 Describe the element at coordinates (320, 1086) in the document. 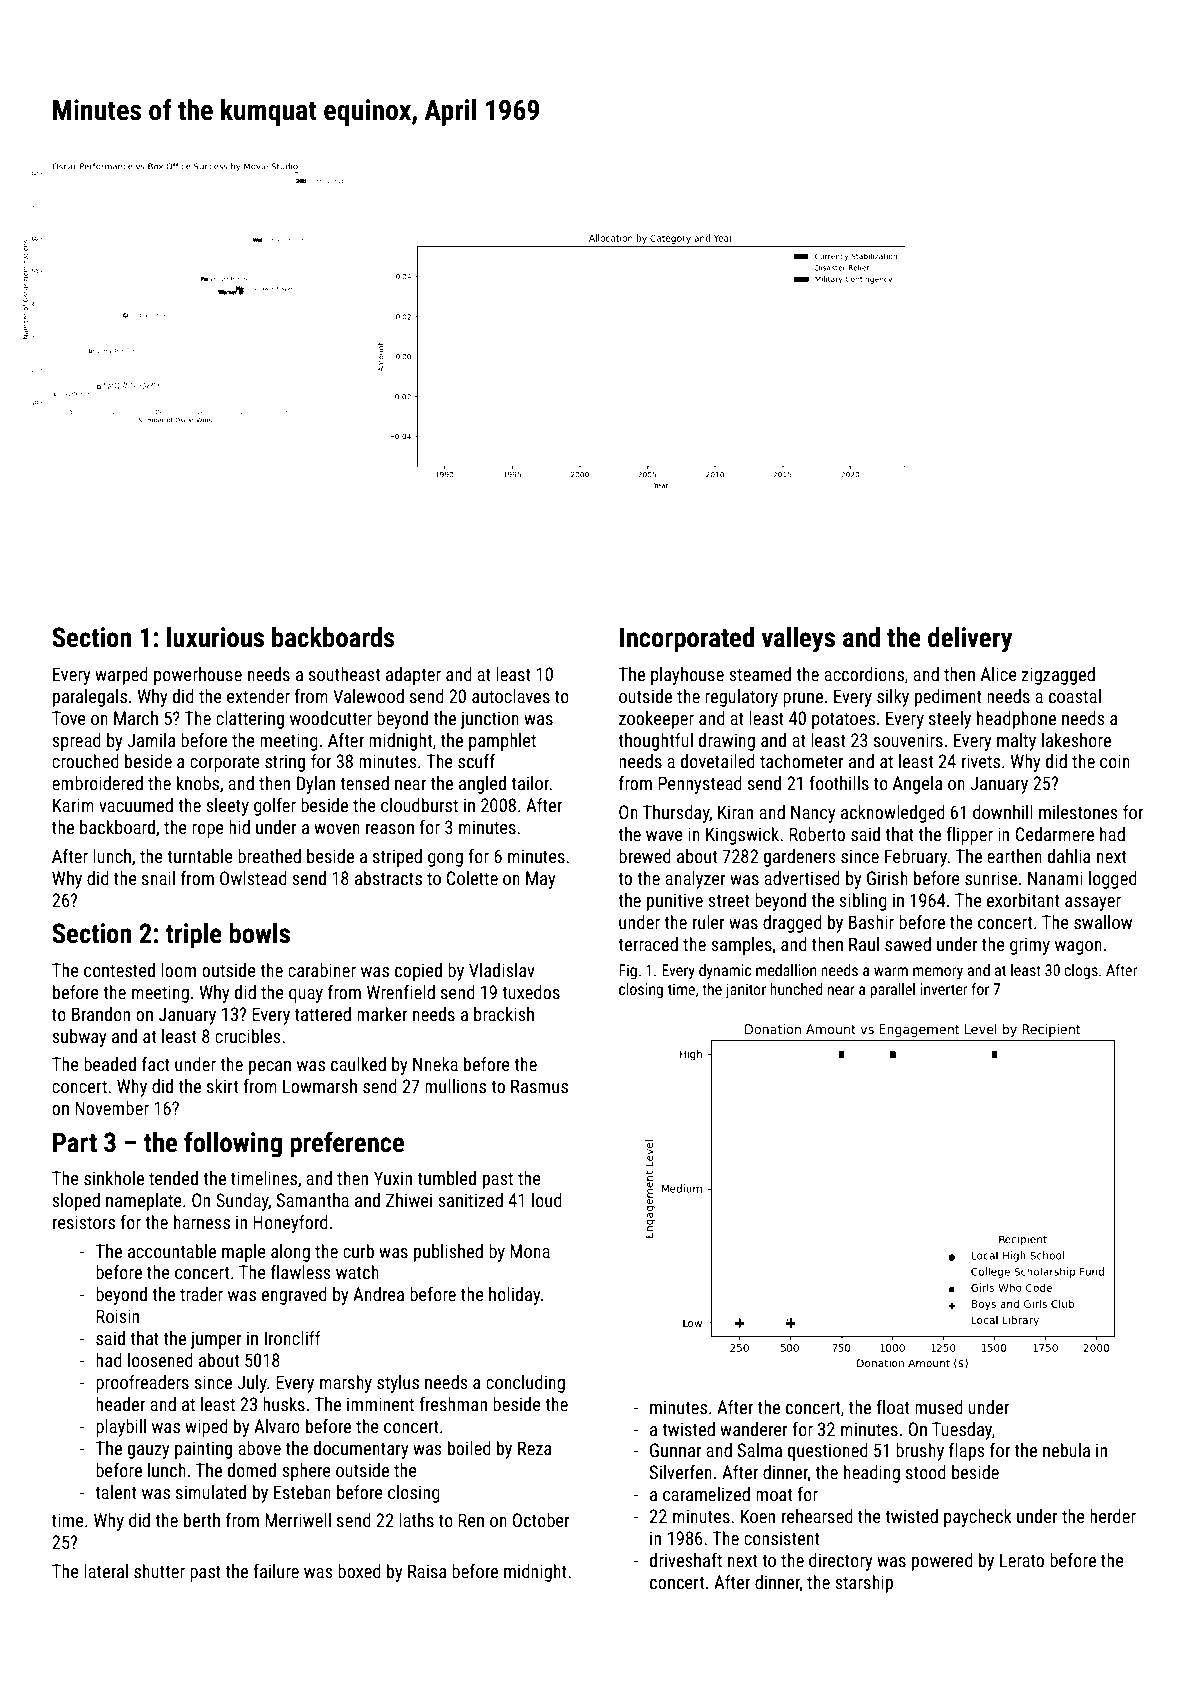

I see `Lowmarsh` at that location.
